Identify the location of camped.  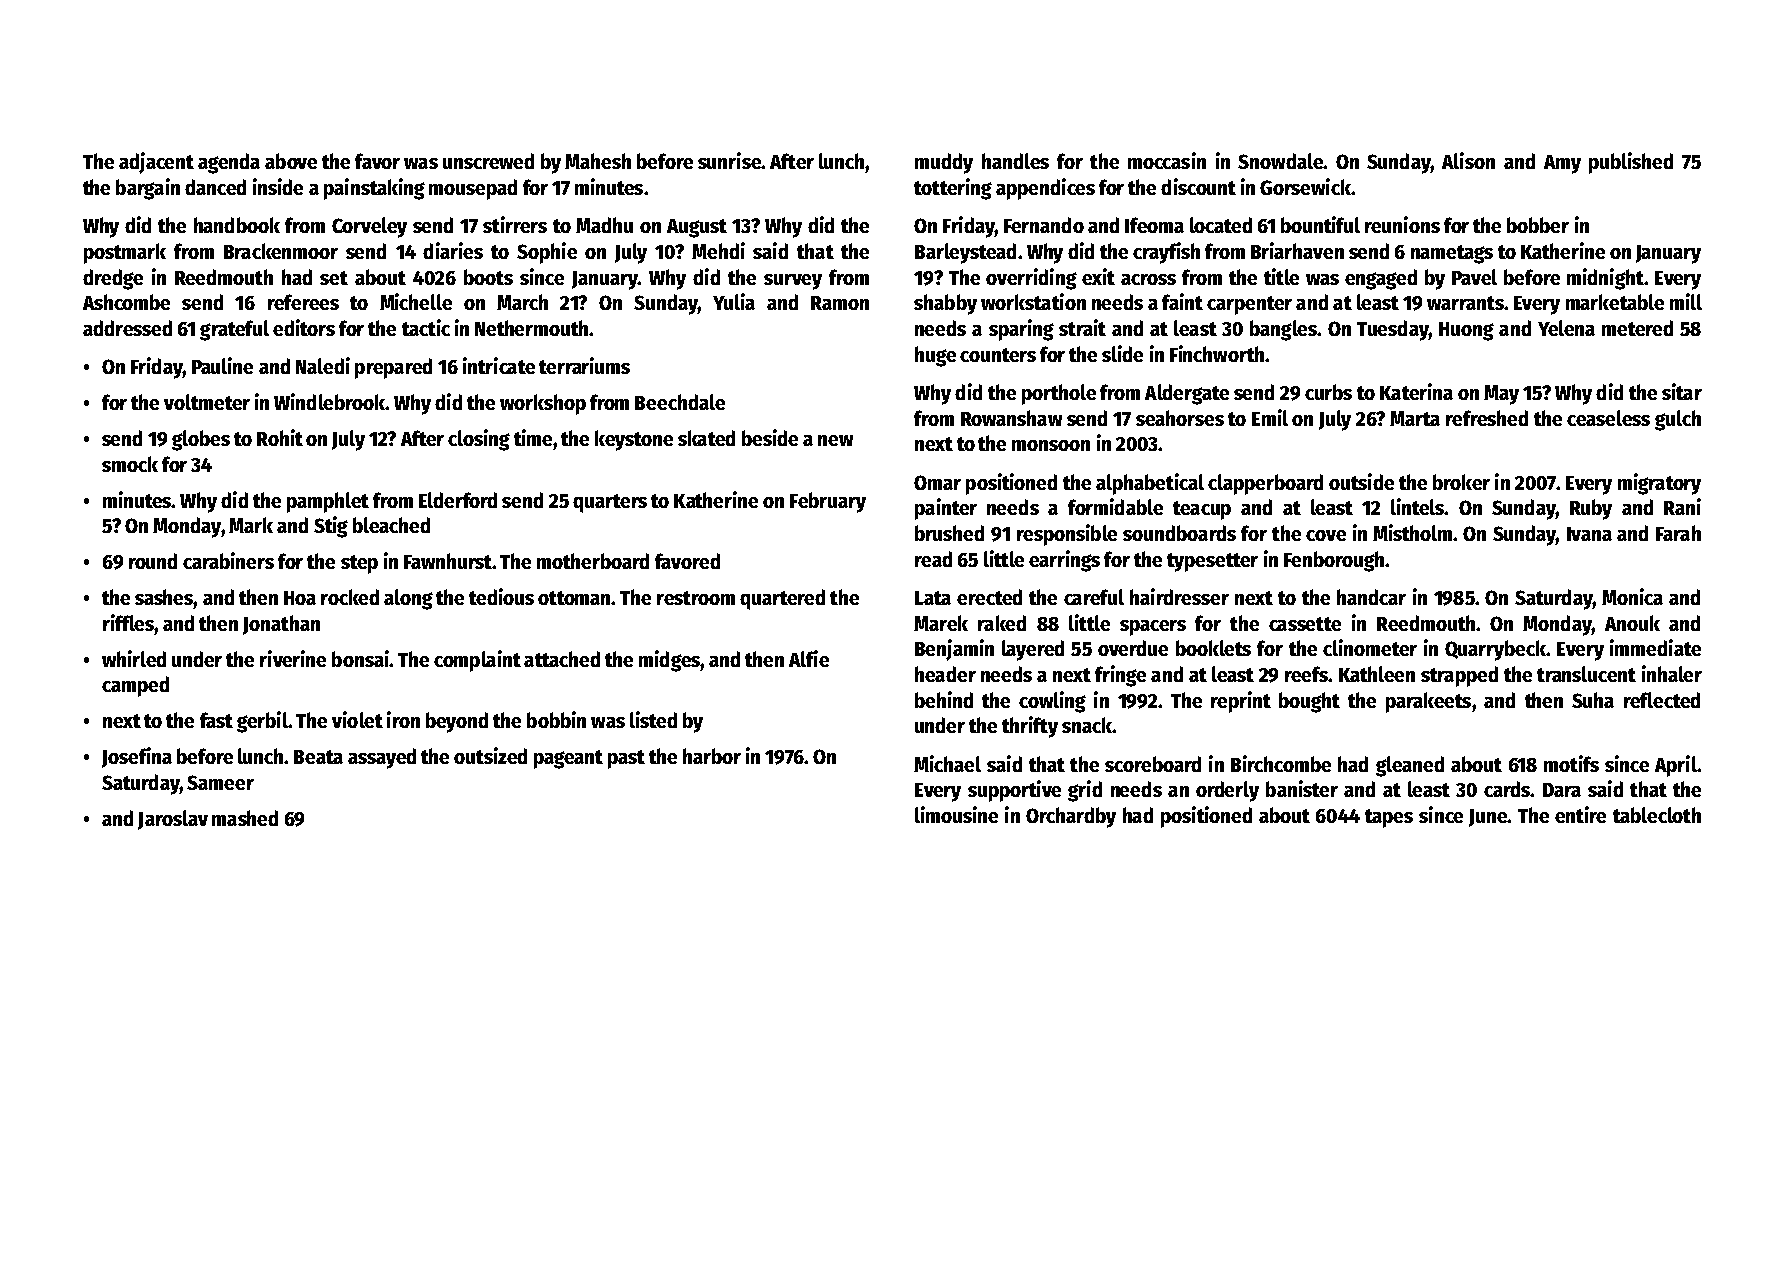
(135, 686).
